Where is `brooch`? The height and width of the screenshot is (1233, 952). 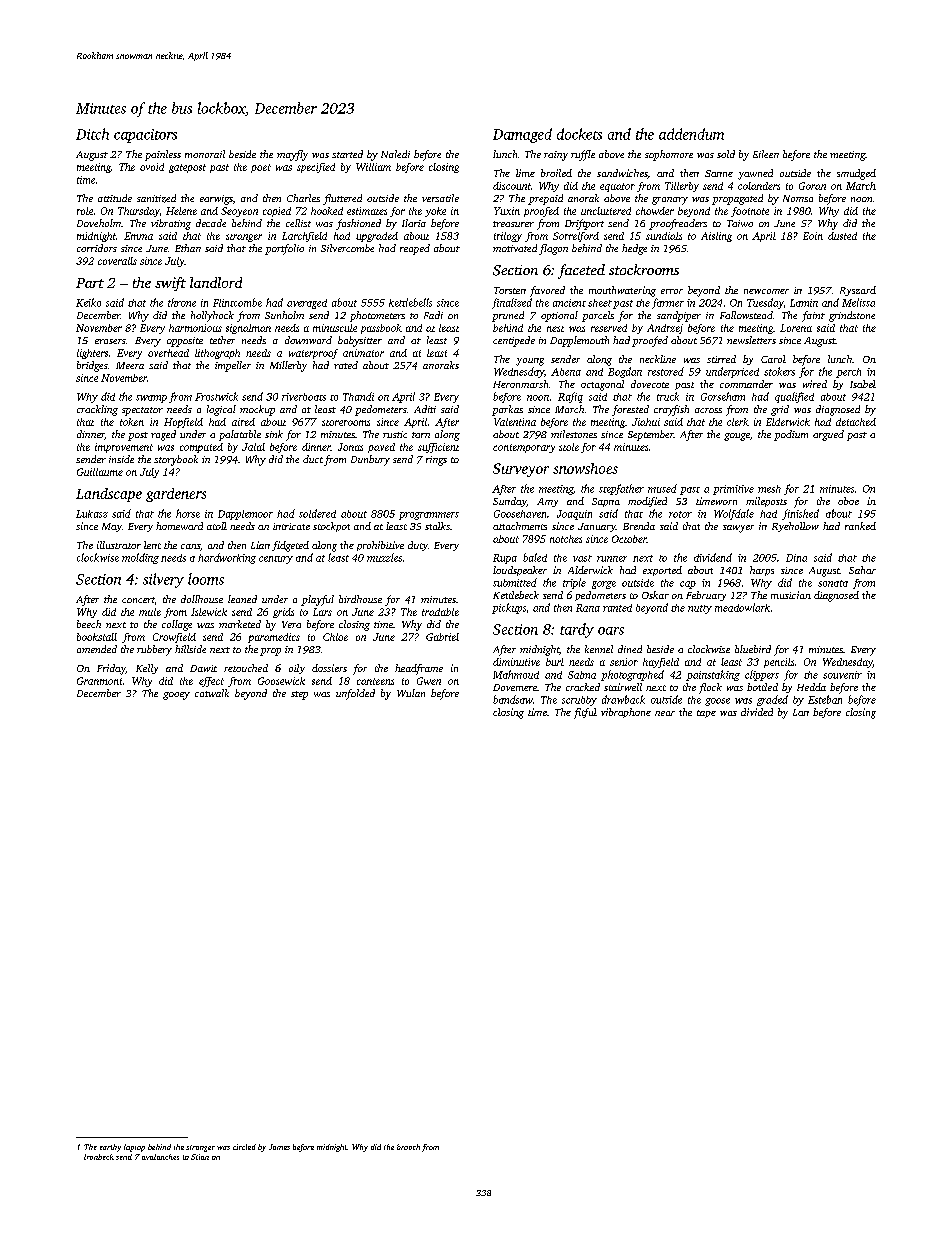
brooch is located at coordinates (408, 1147).
